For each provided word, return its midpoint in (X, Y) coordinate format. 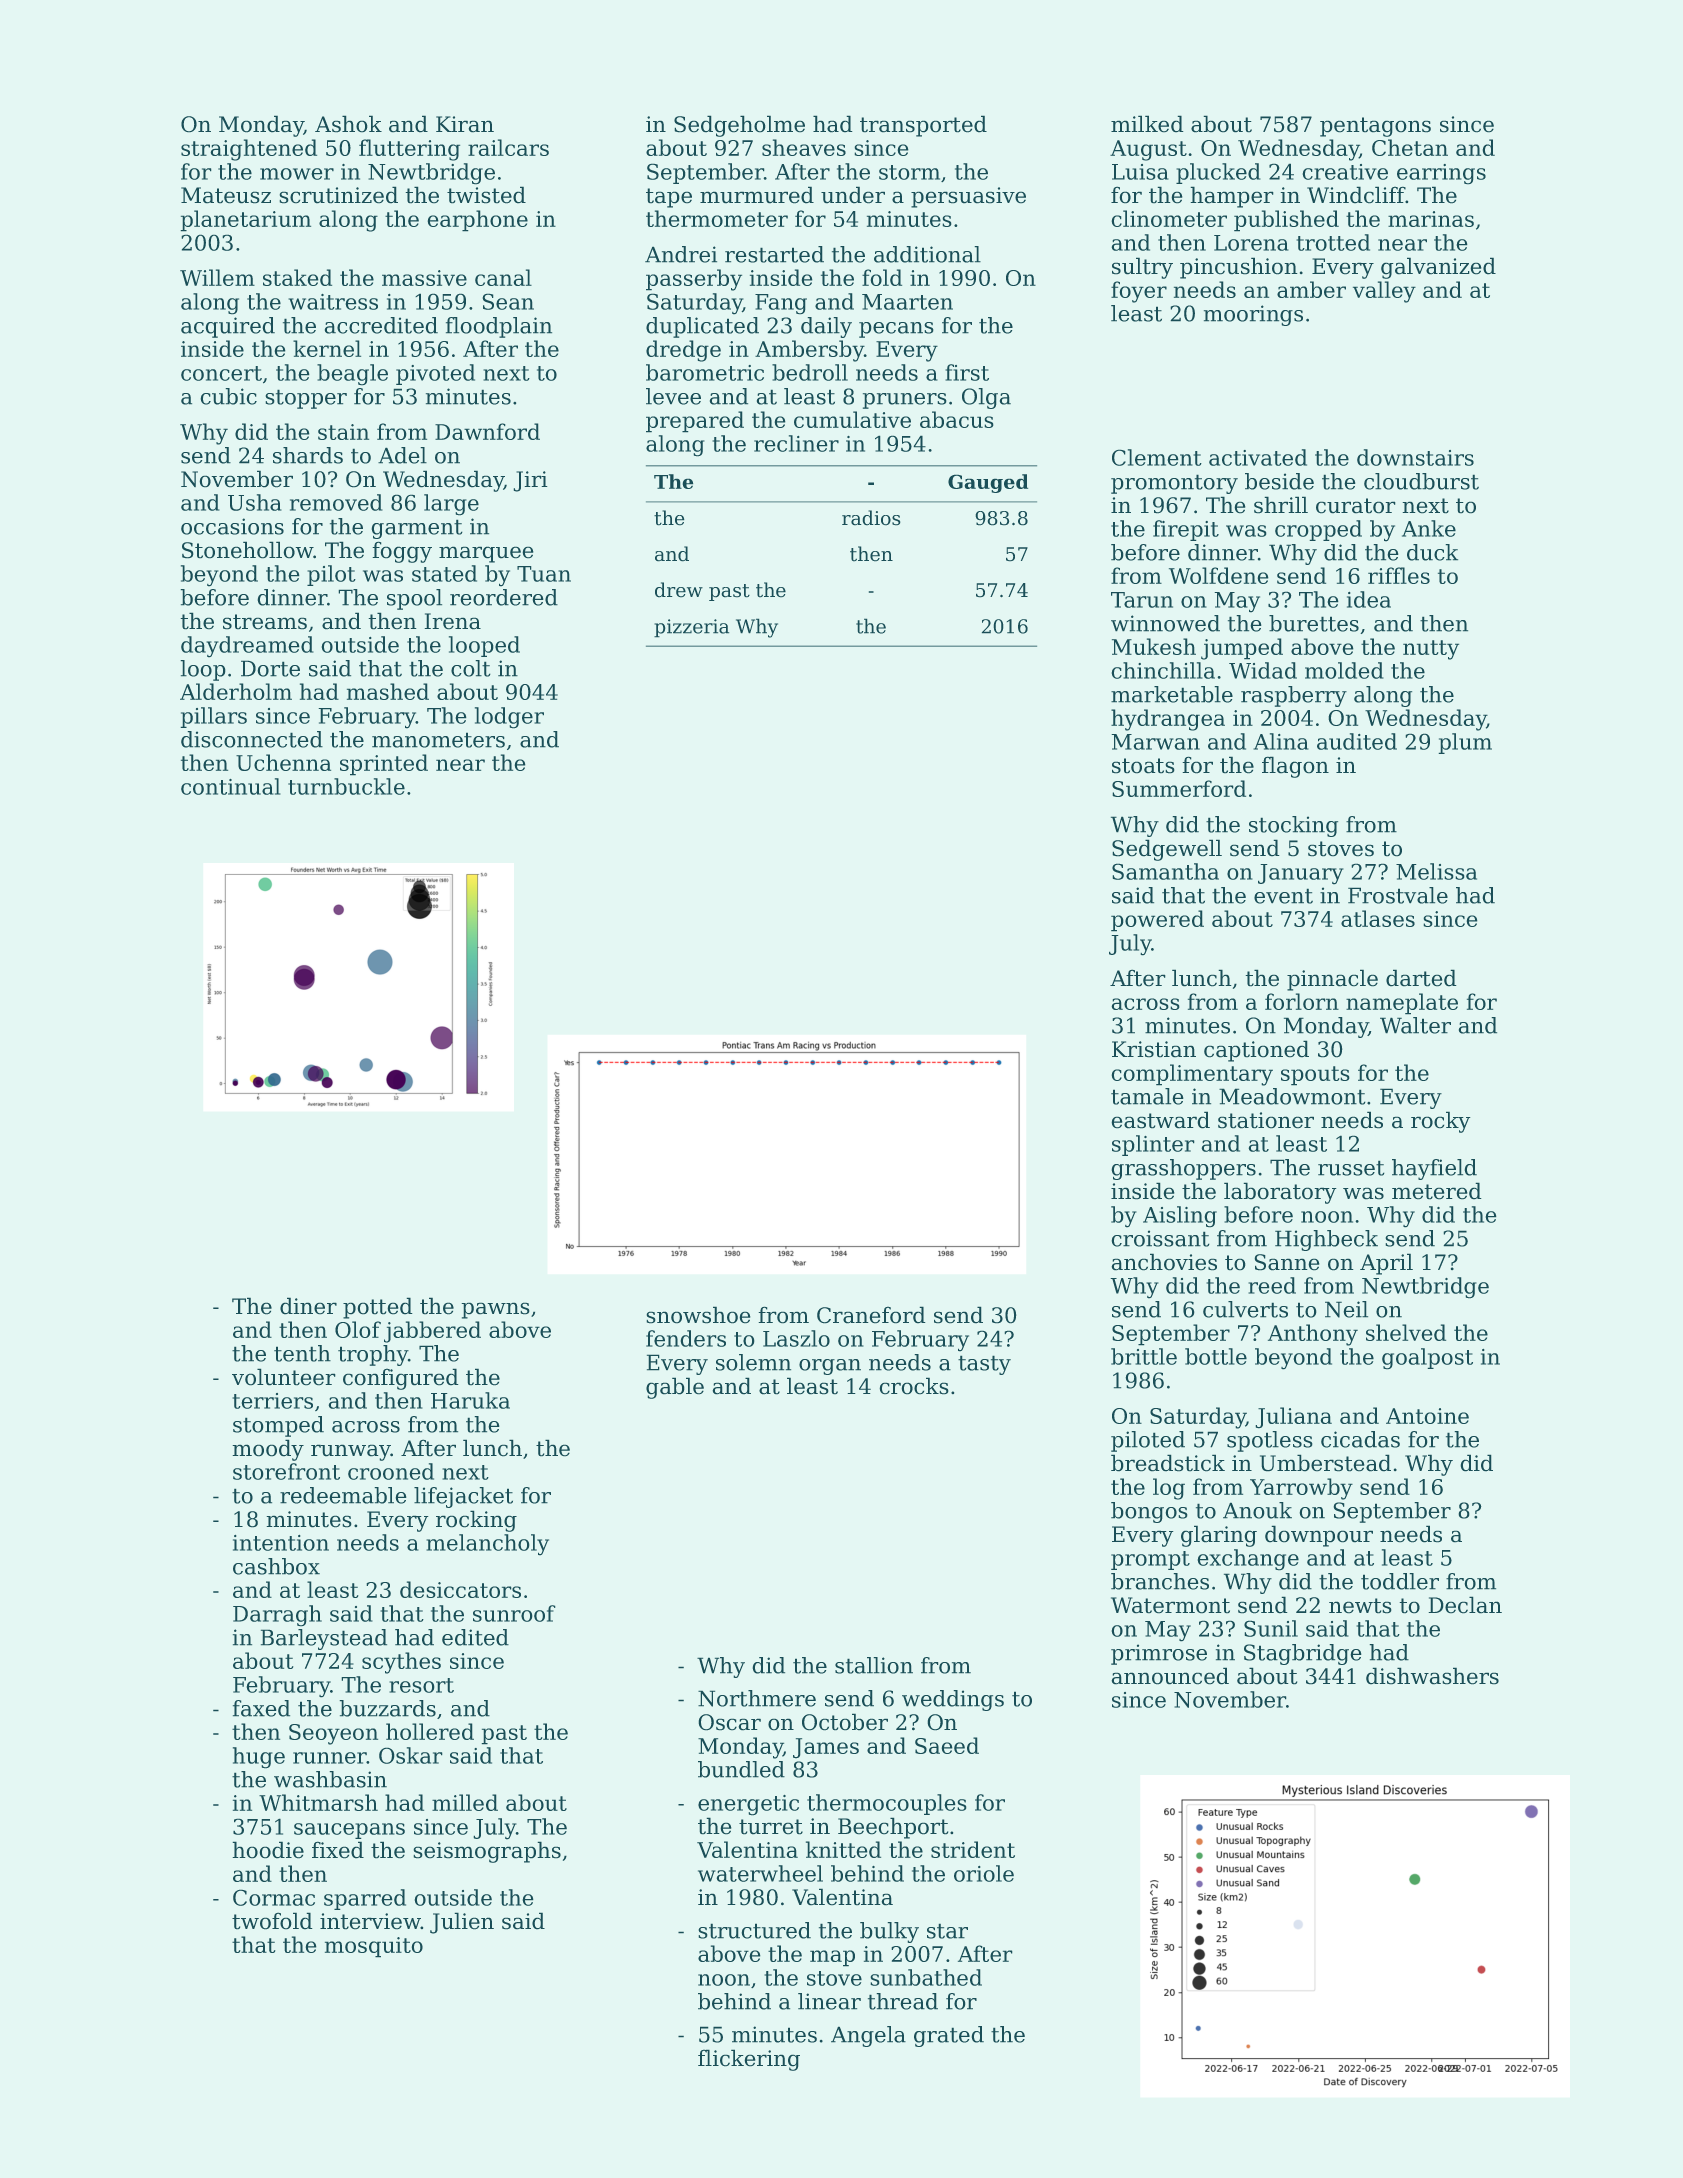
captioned (1256, 1051)
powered (1157, 921)
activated (1258, 457)
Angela (868, 2036)
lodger (509, 718)
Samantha (1165, 871)
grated (949, 2036)
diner (308, 1306)
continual (231, 786)
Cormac (274, 1897)
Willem (217, 277)
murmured (757, 195)
